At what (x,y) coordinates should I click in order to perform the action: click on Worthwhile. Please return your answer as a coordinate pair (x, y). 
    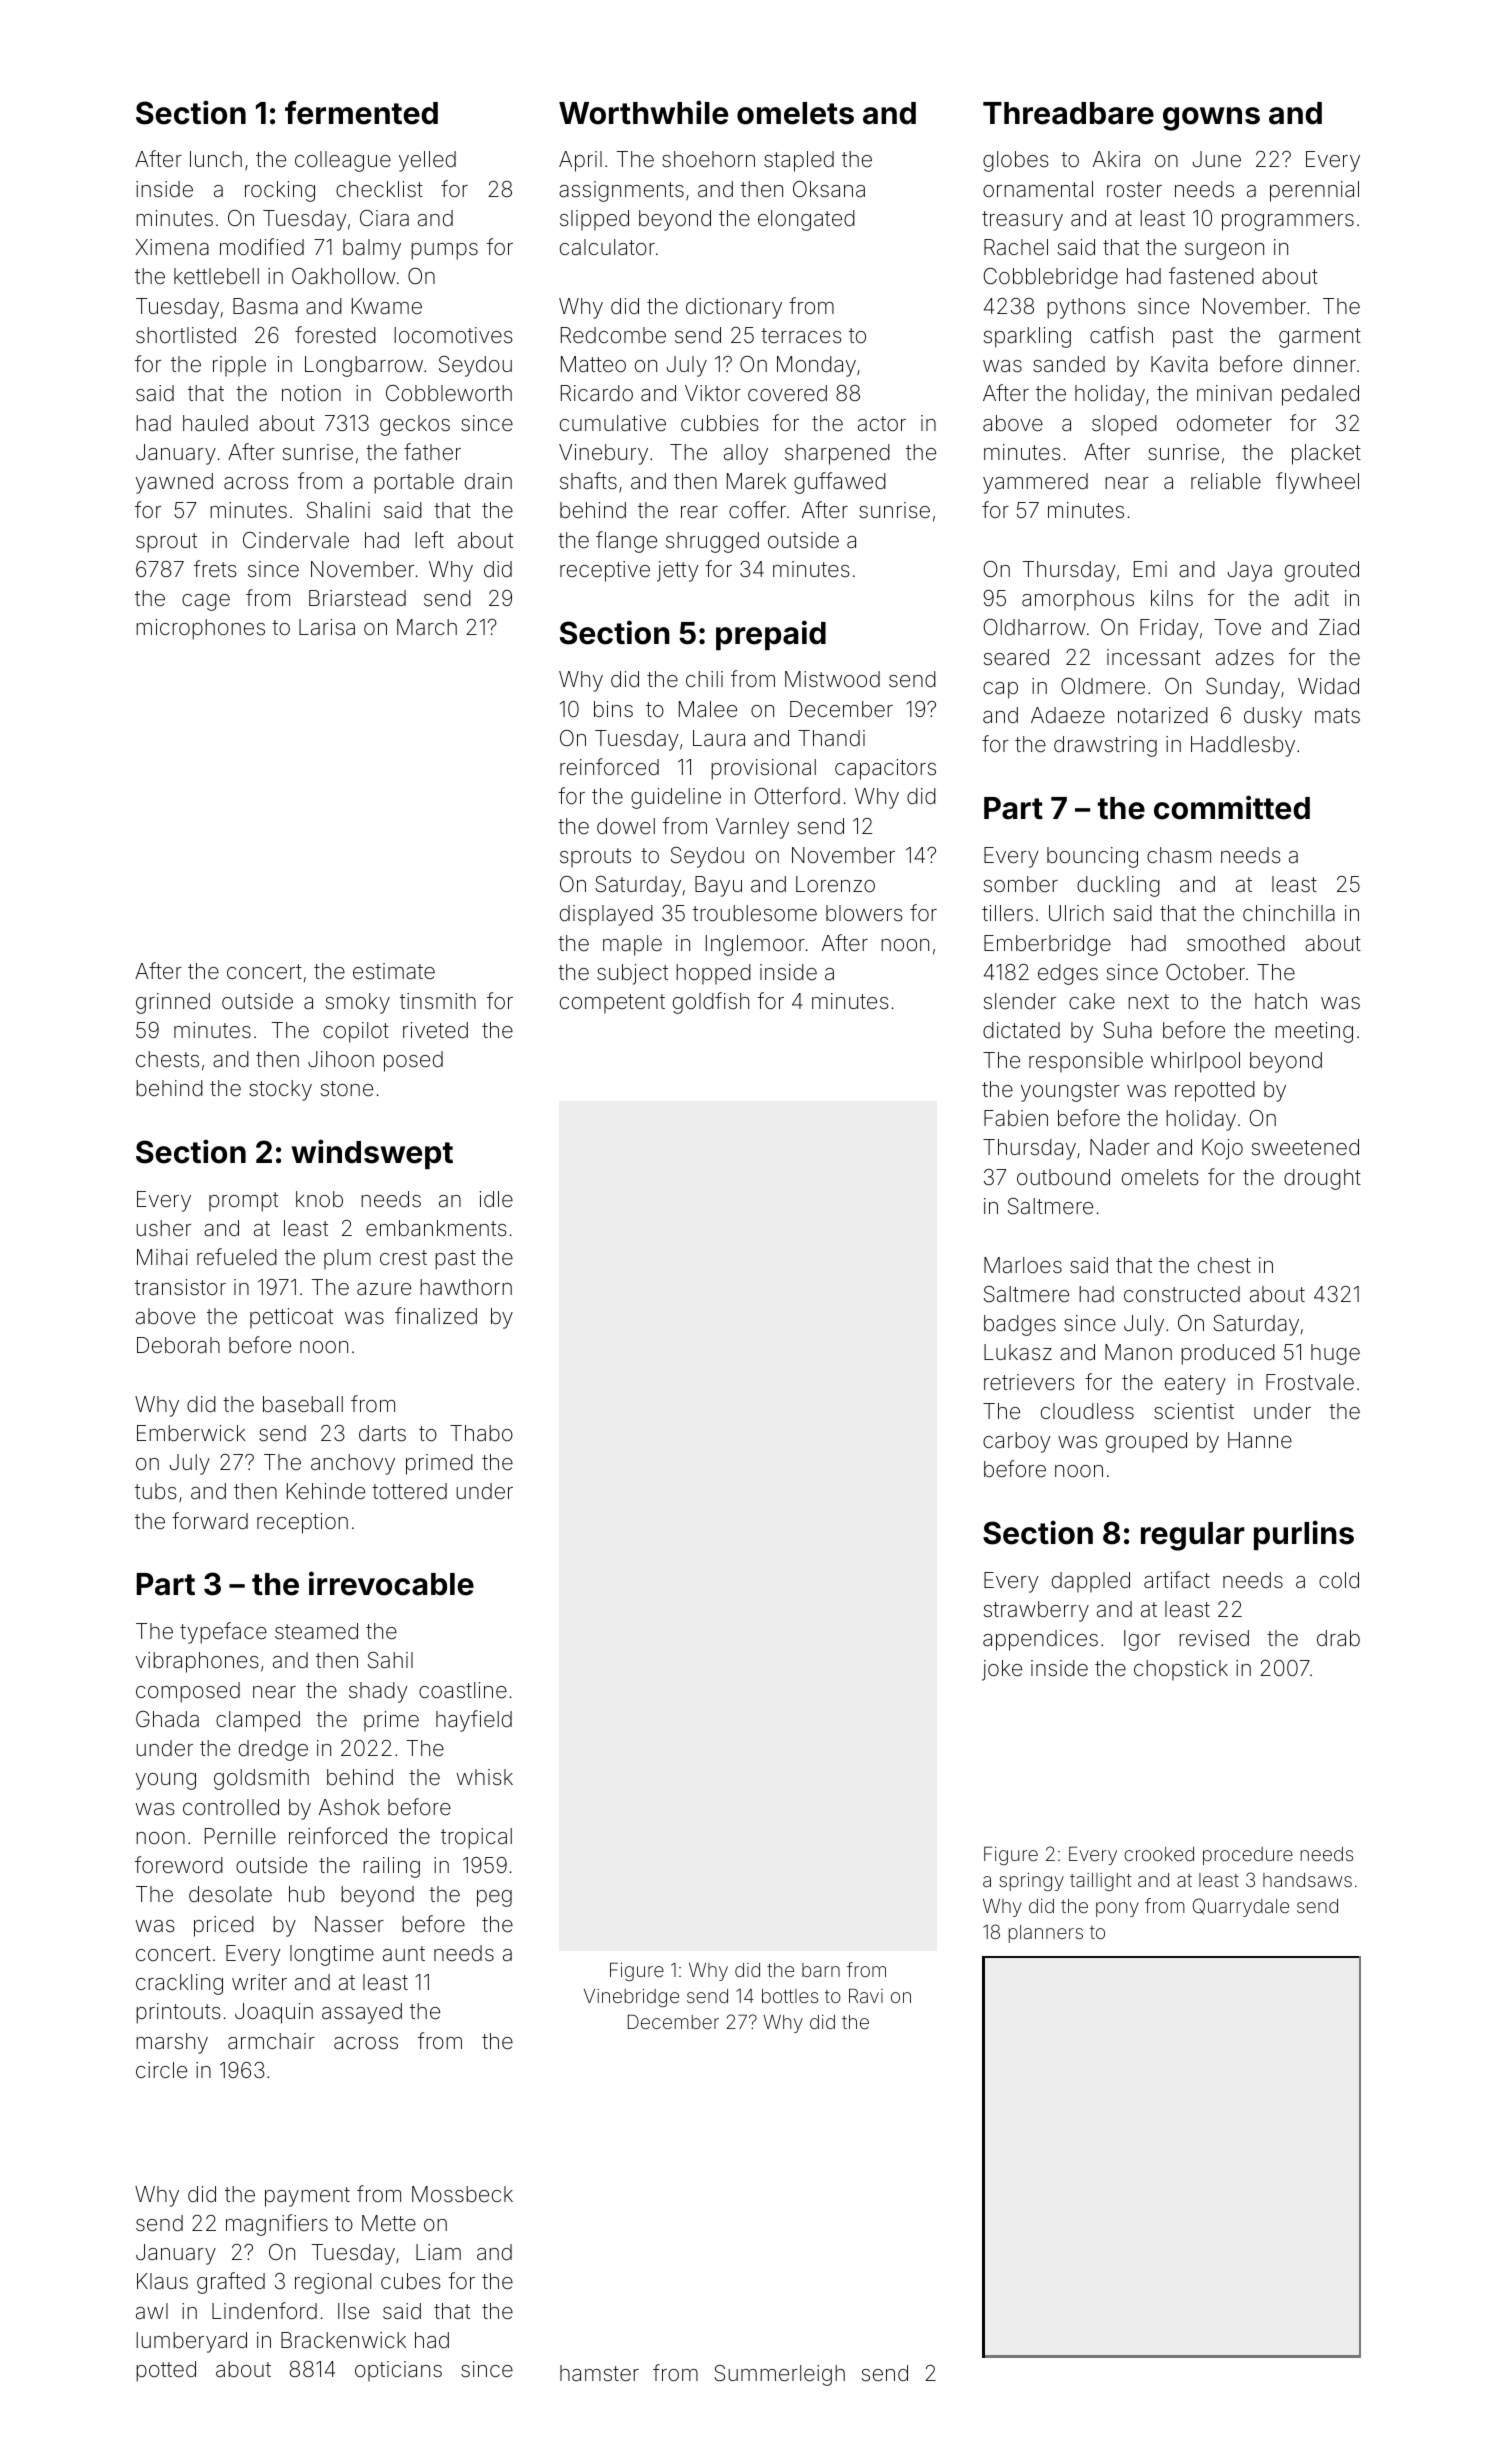
    Looking at the image, I should click on (643, 112).
